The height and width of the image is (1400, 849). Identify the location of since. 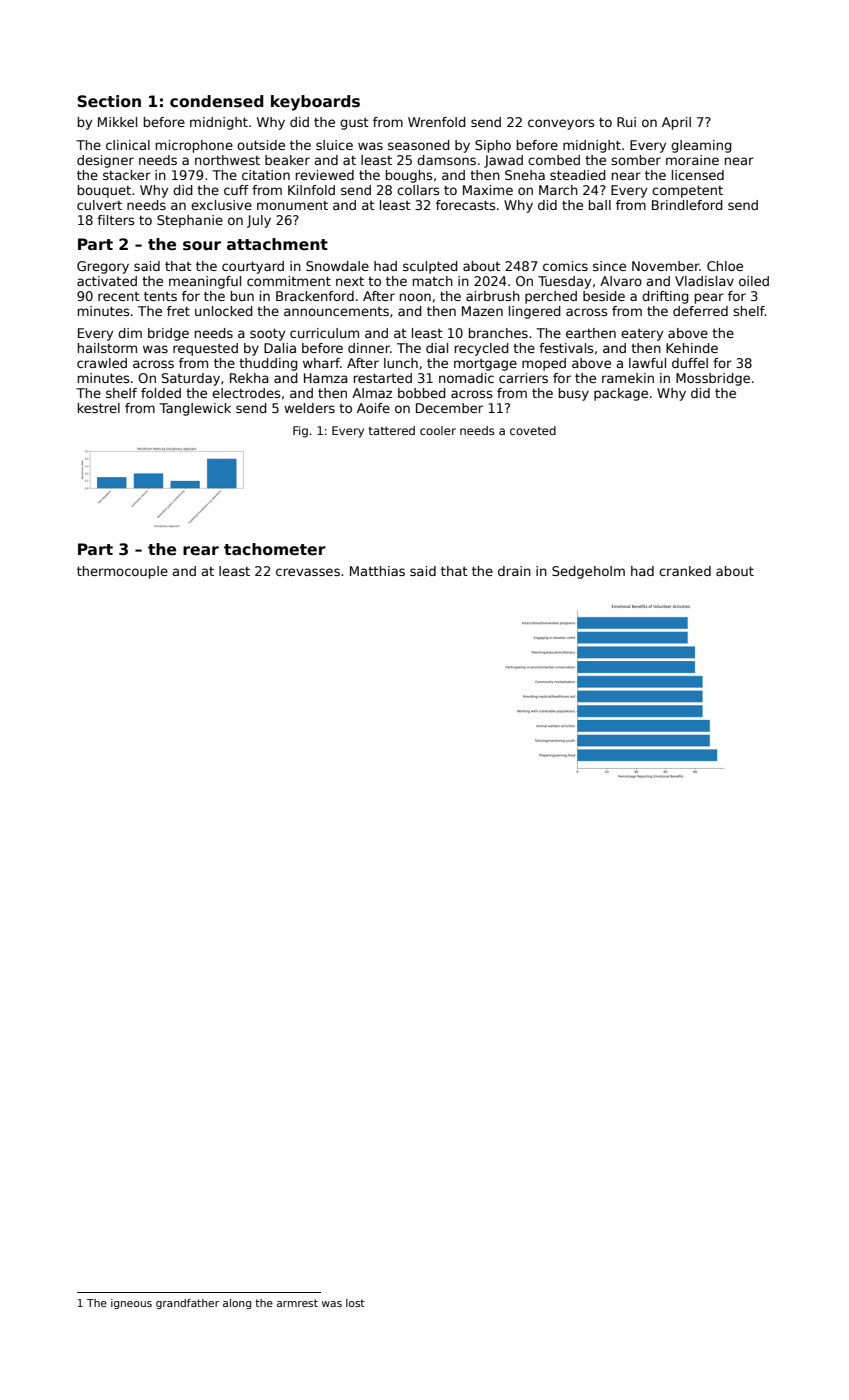
(609, 266).
